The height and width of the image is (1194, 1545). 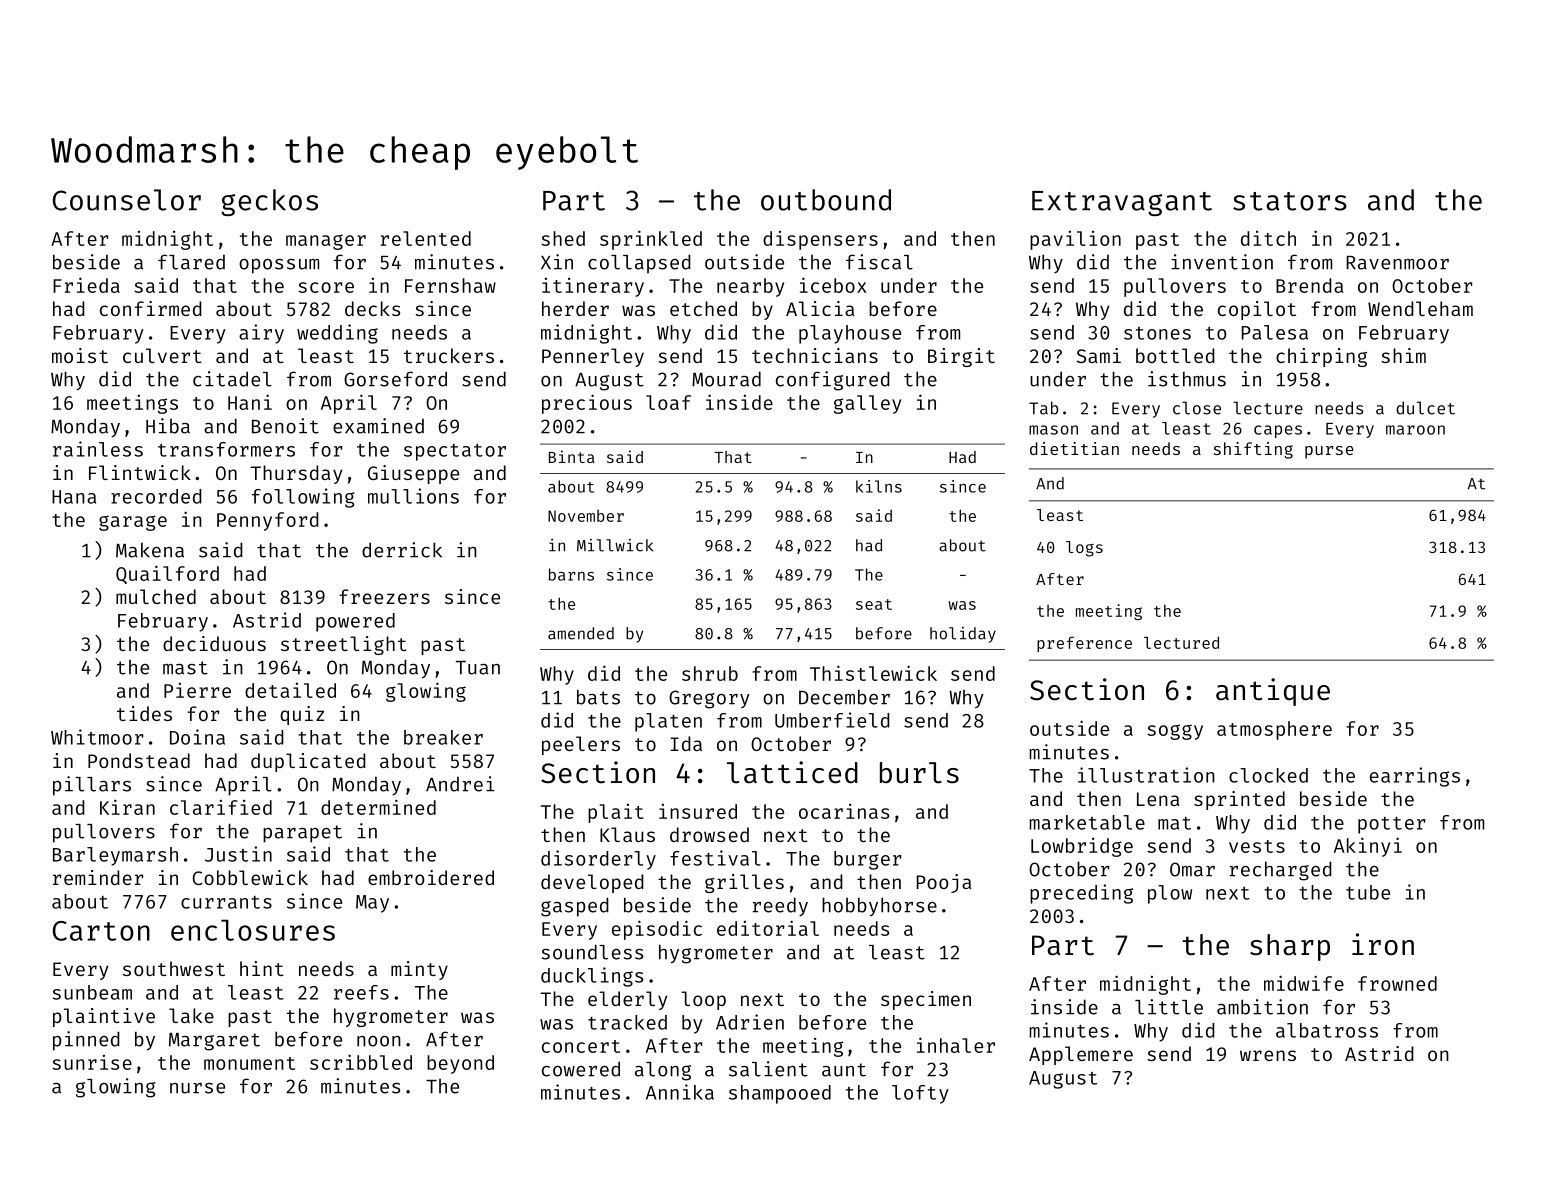 What do you see at coordinates (581, 745) in the image?
I see `peelers` at bounding box center [581, 745].
